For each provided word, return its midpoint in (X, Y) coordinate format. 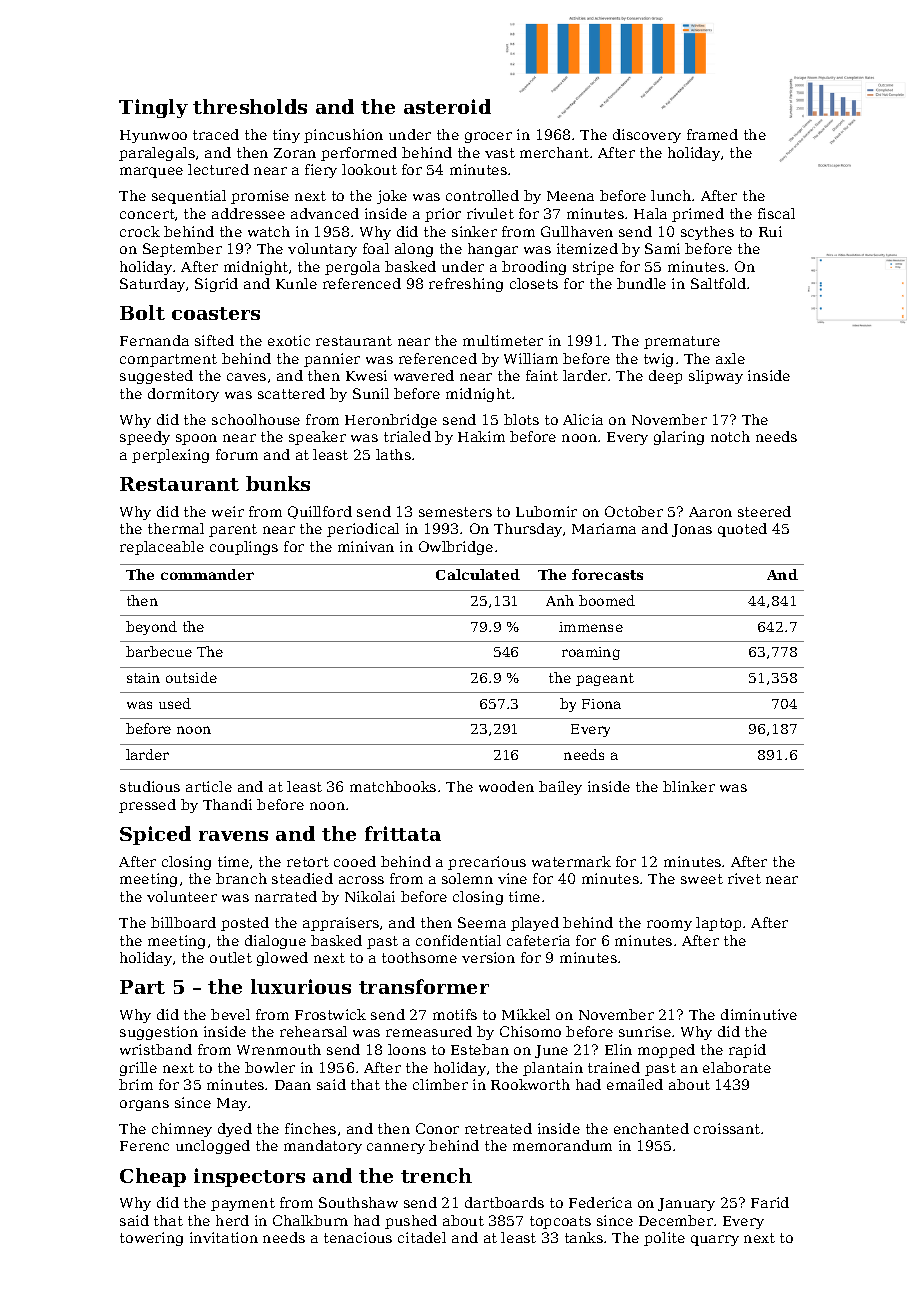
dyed (235, 1130)
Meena (570, 196)
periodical (363, 530)
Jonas (692, 530)
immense (591, 627)
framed (712, 134)
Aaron (710, 512)
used (175, 703)
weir (228, 511)
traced (216, 134)
